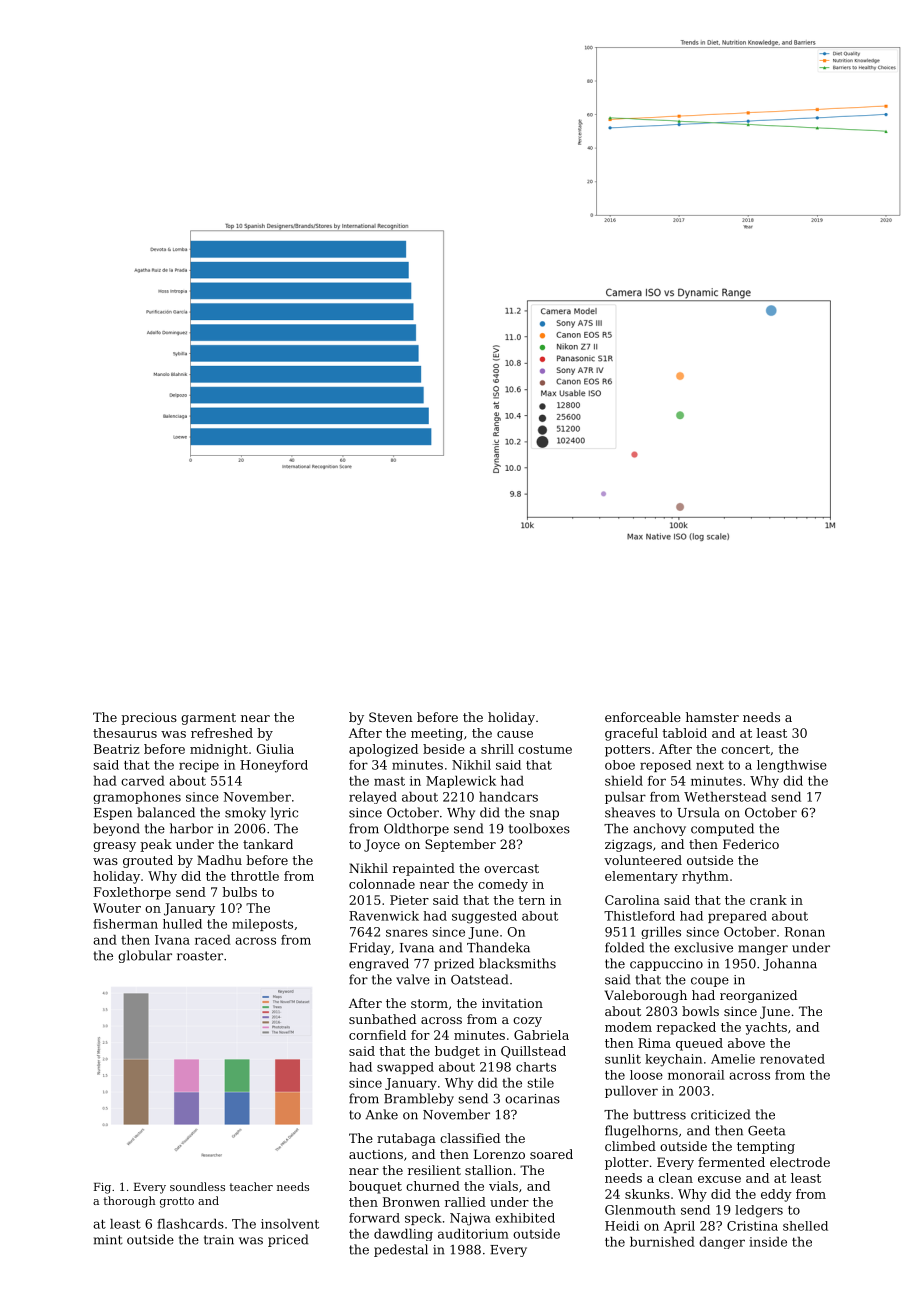 Image resolution: width=924 pixels, height=1308 pixels. What do you see at coordinates (377, 1035) in the screenshot?
I see `cornfield` at bounding box center [377, 1035].
